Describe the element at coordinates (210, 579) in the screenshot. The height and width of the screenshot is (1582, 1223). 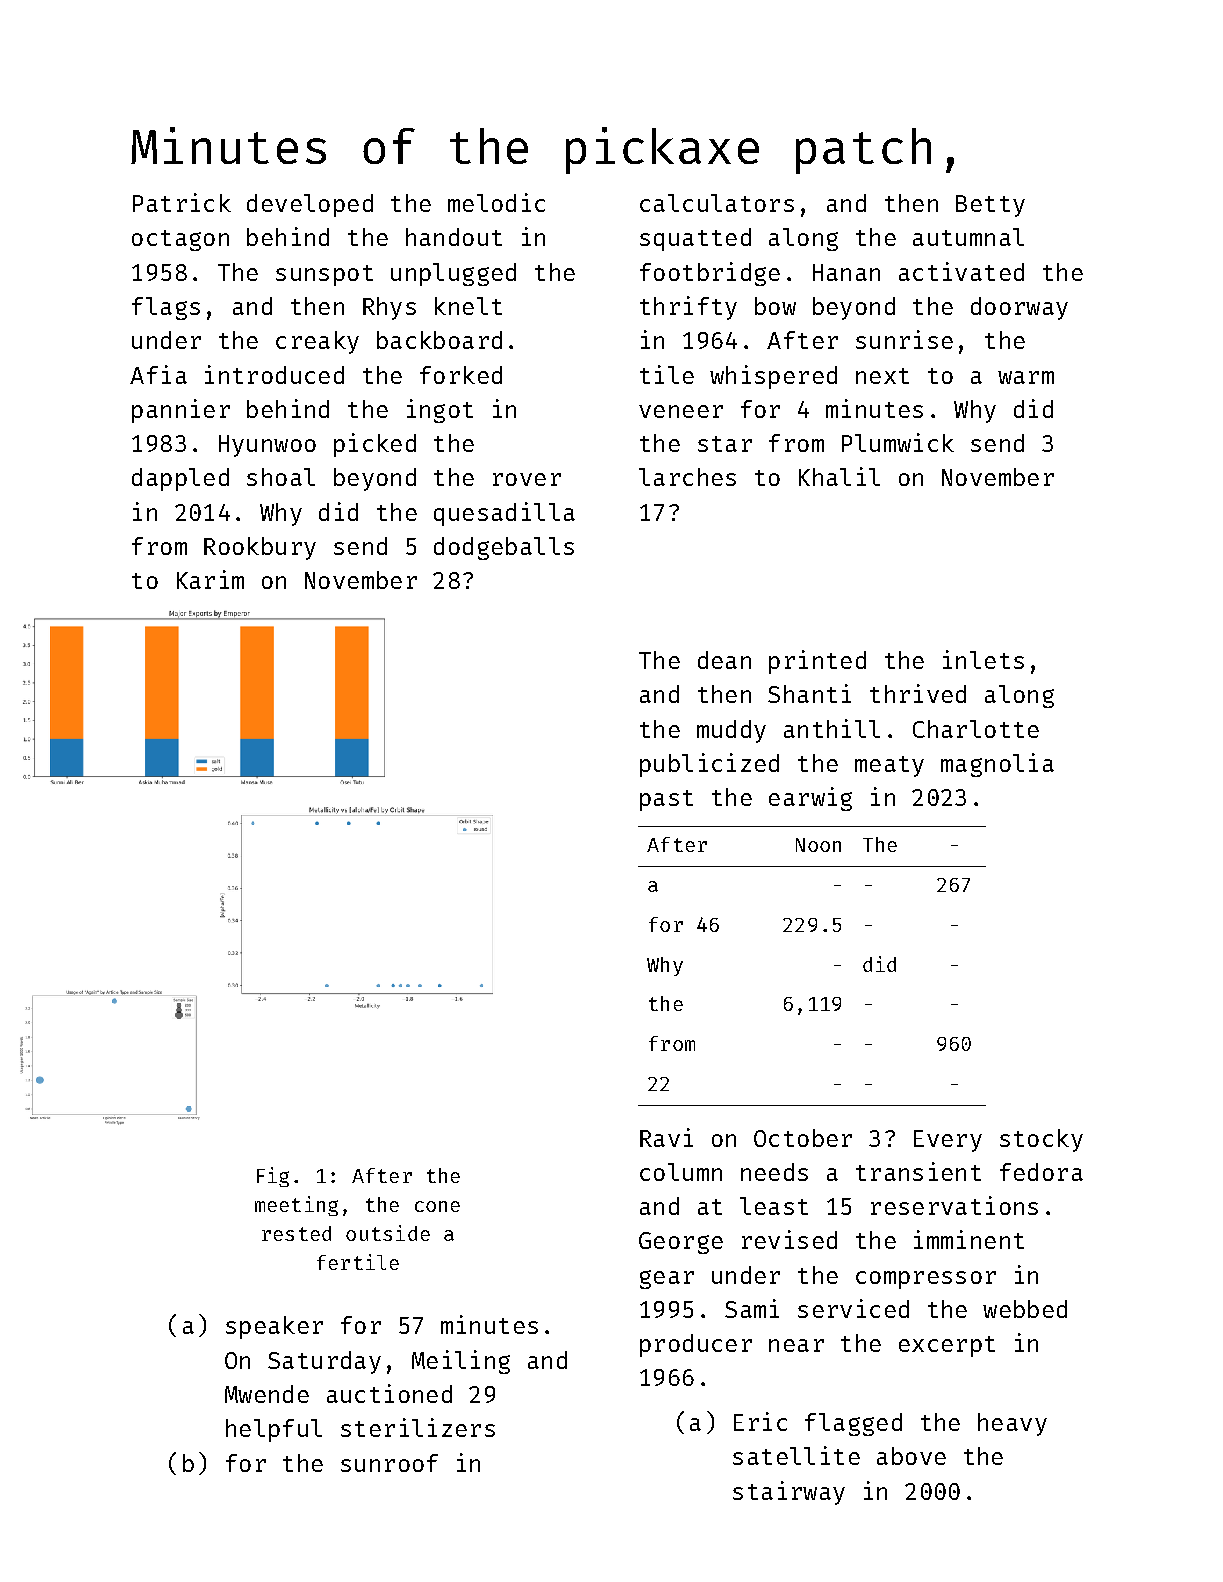
I see `Karim` at that location.
